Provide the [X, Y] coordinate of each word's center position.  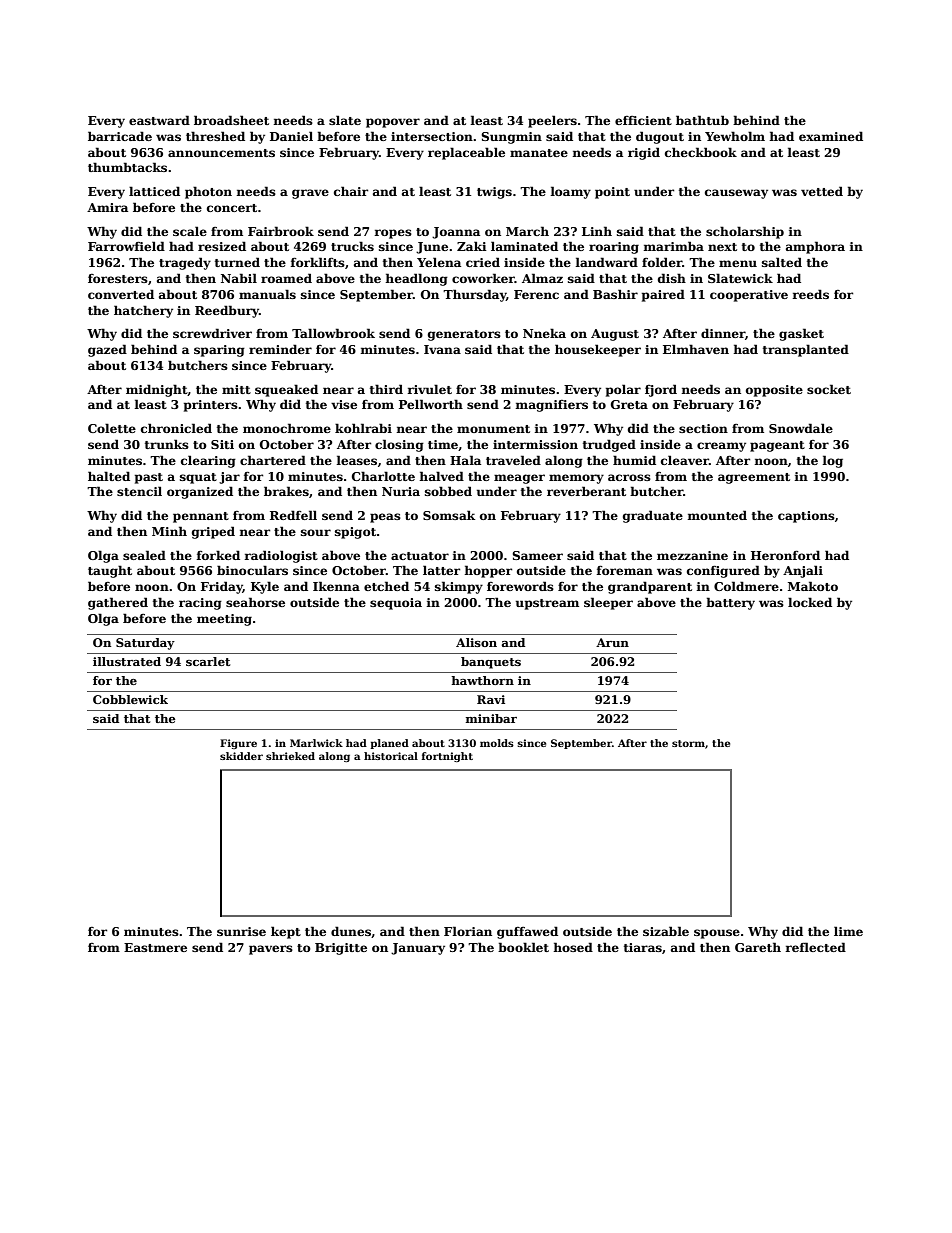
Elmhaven [696, 349]
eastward [159, 120]
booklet [523, 947]
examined [831, 136]
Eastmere [155, 947]
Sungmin [511, 138]
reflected [815, 947]
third [386, 389]
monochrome [287, 428]
